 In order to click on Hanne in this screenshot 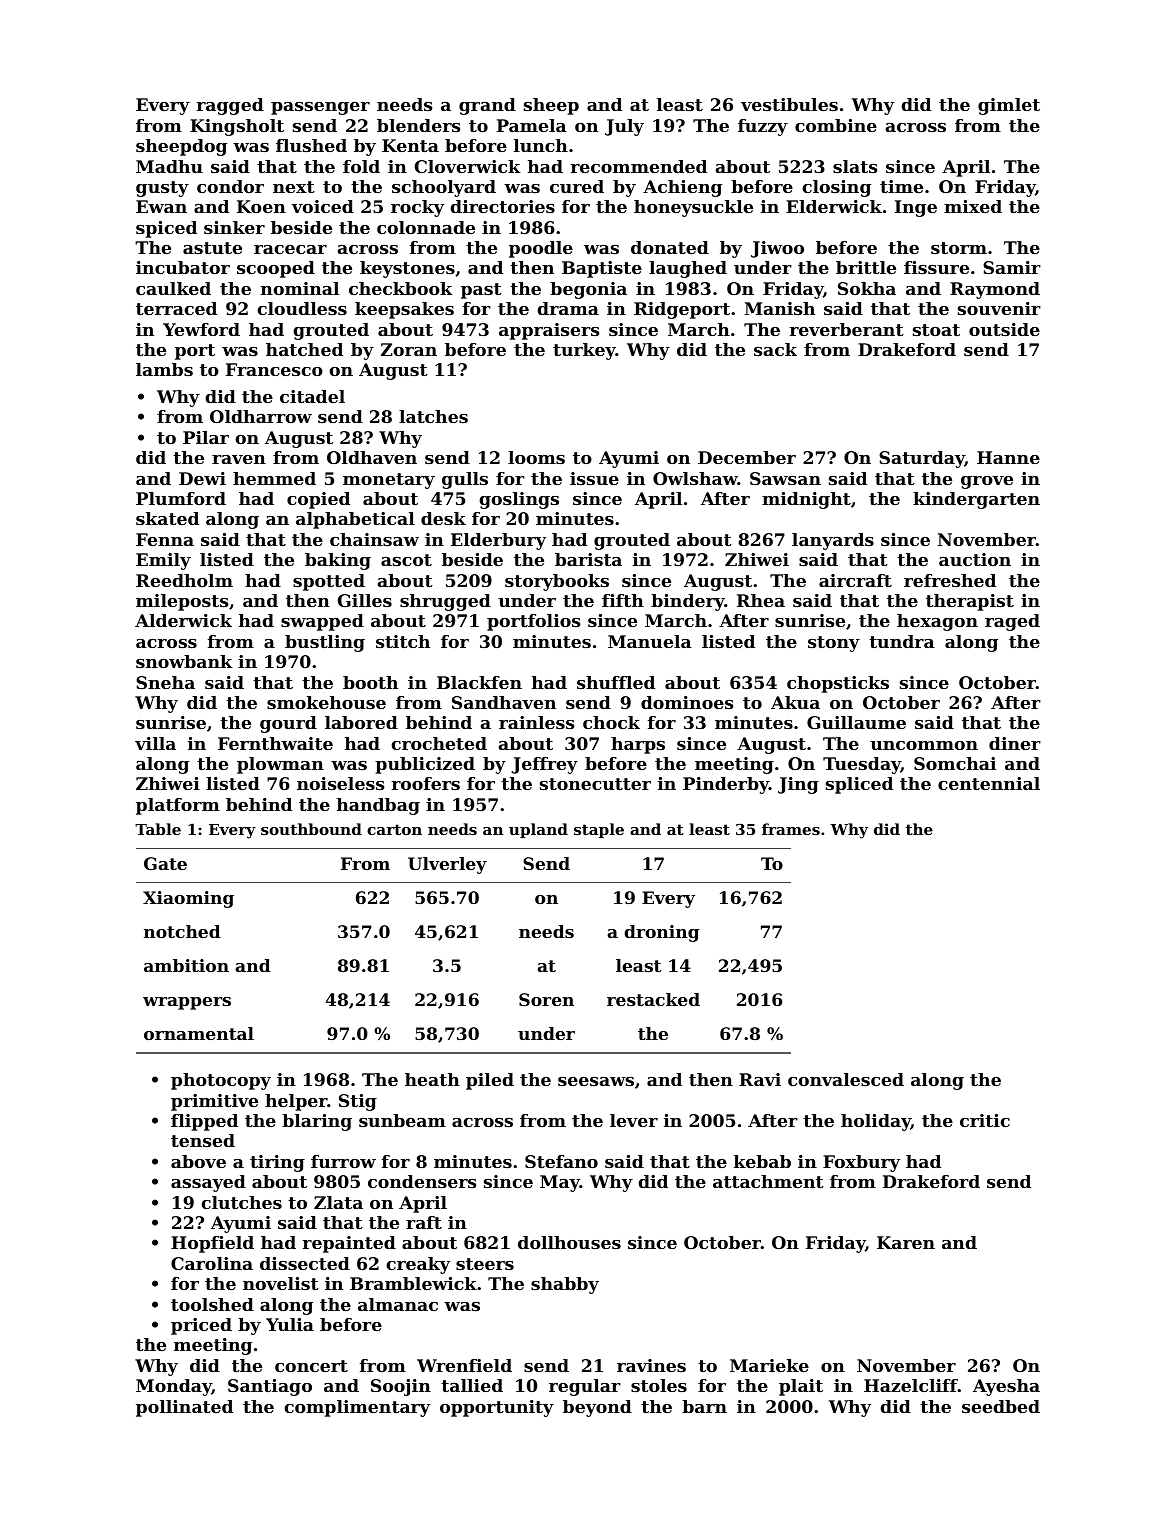, I will do `click(1008, 457)`.
